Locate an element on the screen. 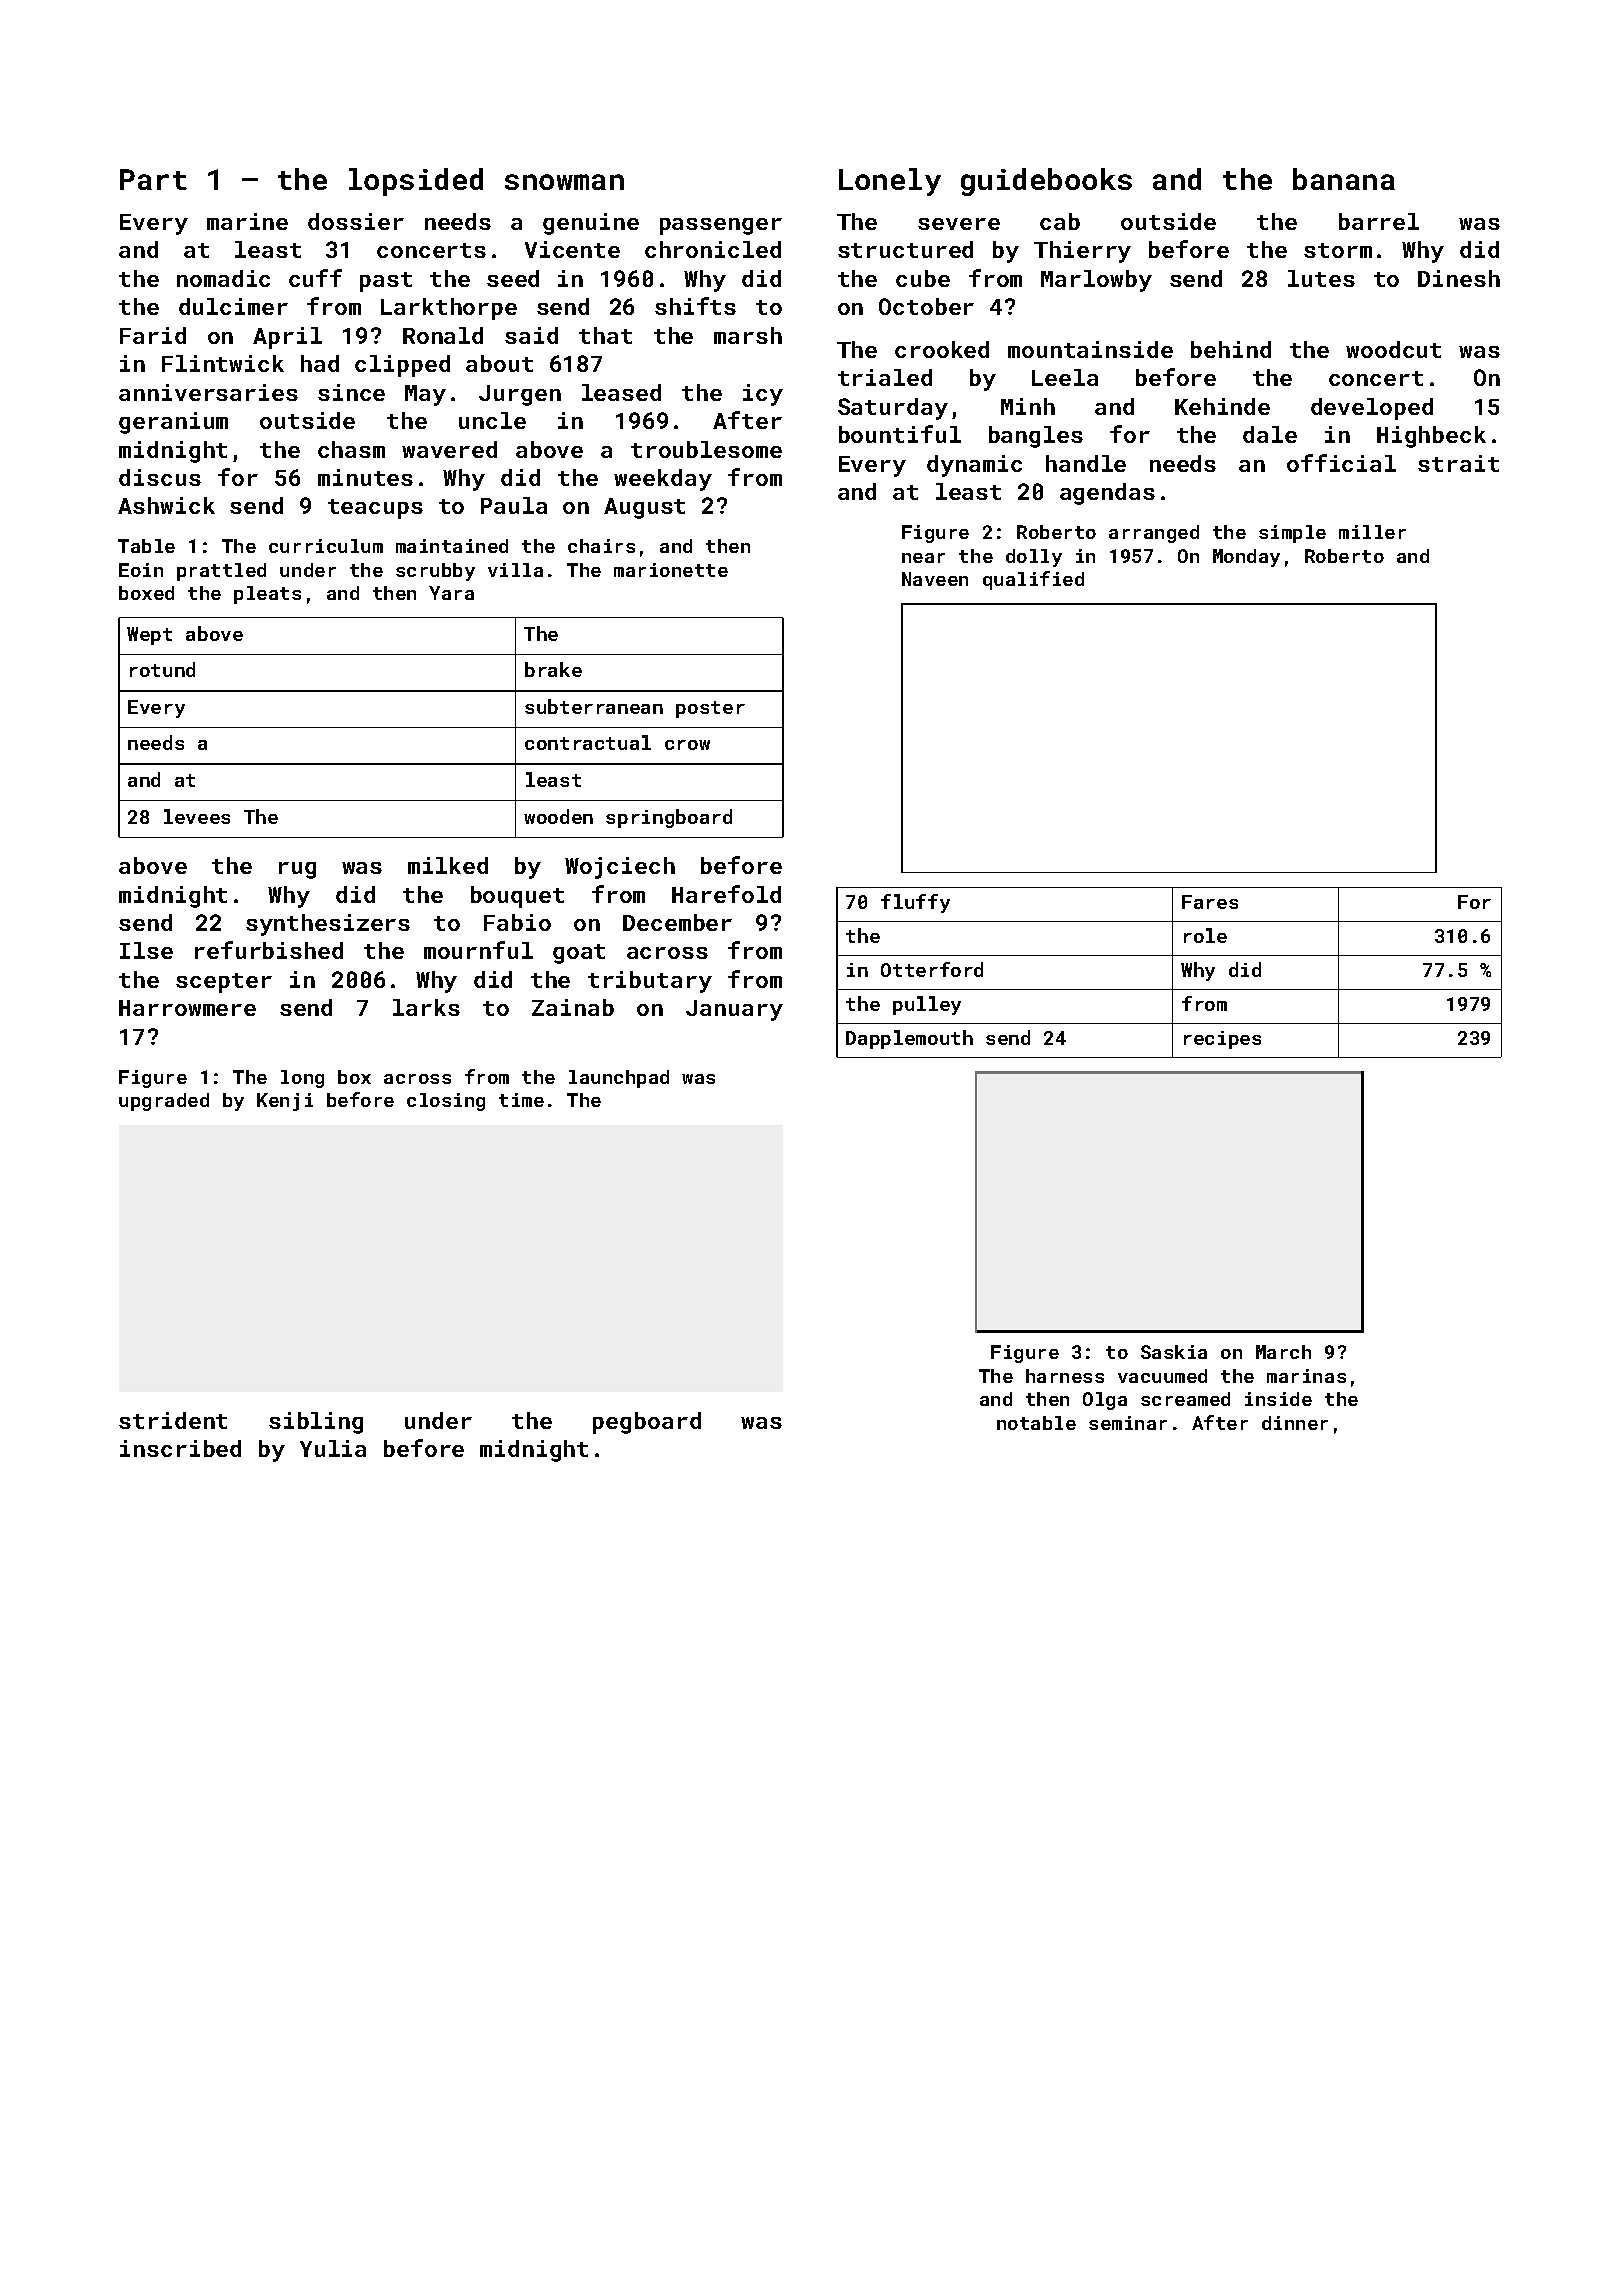  Fabio is located at coordinates (517, 922).
